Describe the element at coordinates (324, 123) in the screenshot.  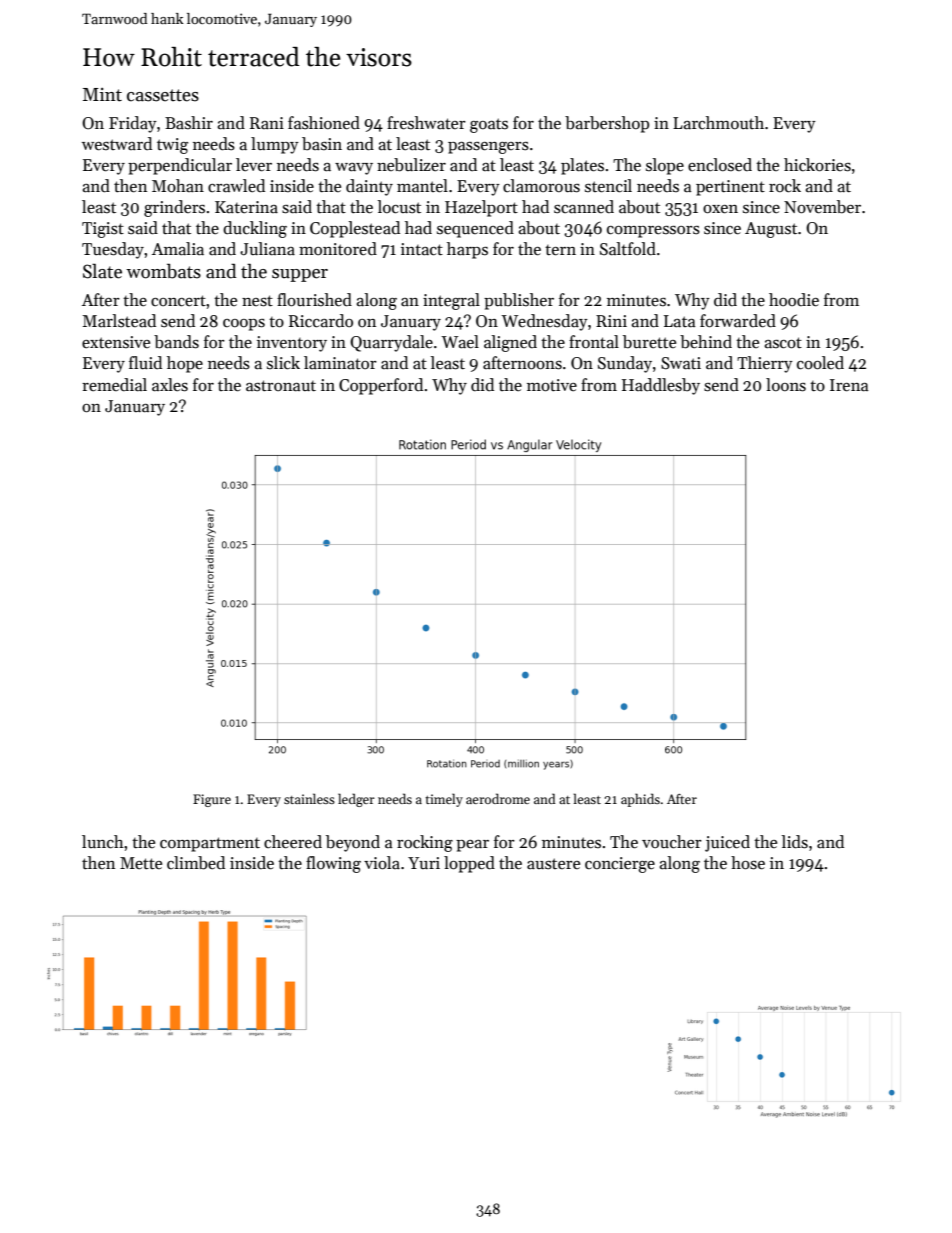
I see `fashioned` at that location.
